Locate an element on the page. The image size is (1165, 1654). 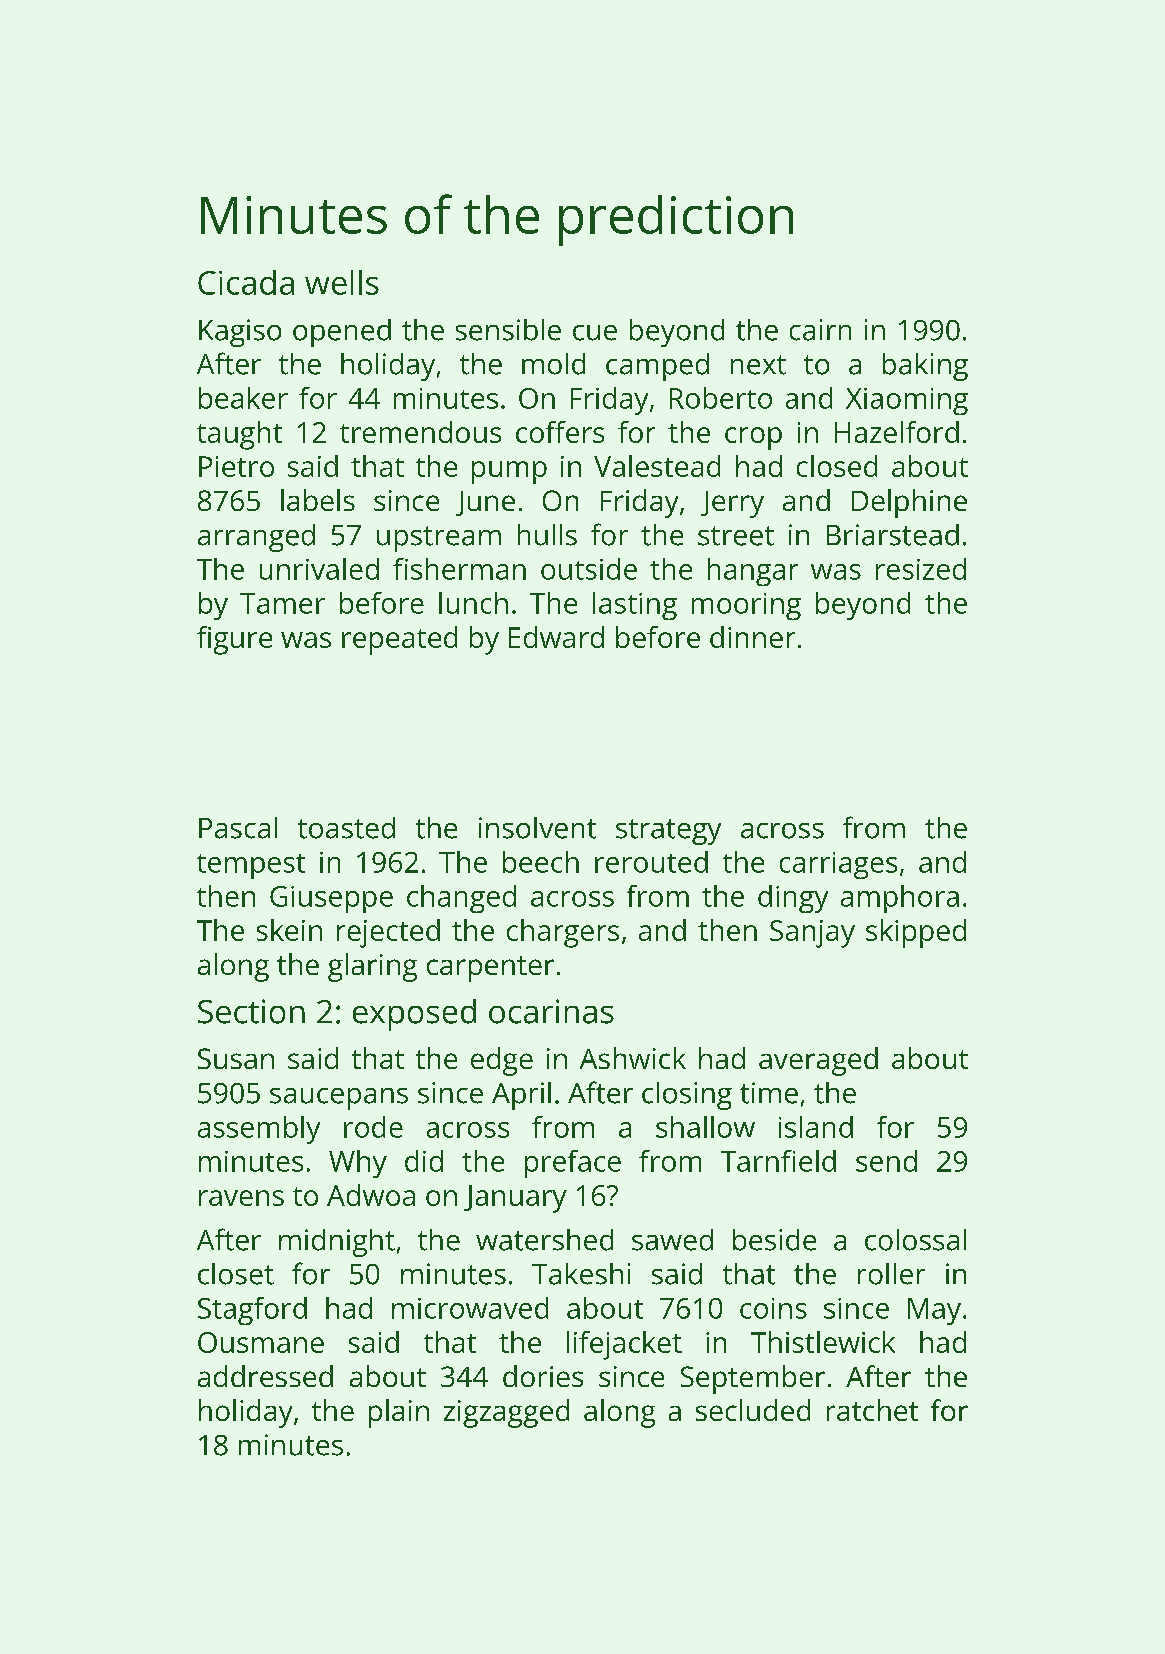
ocarinas is located at coordinates (551, 1011).
